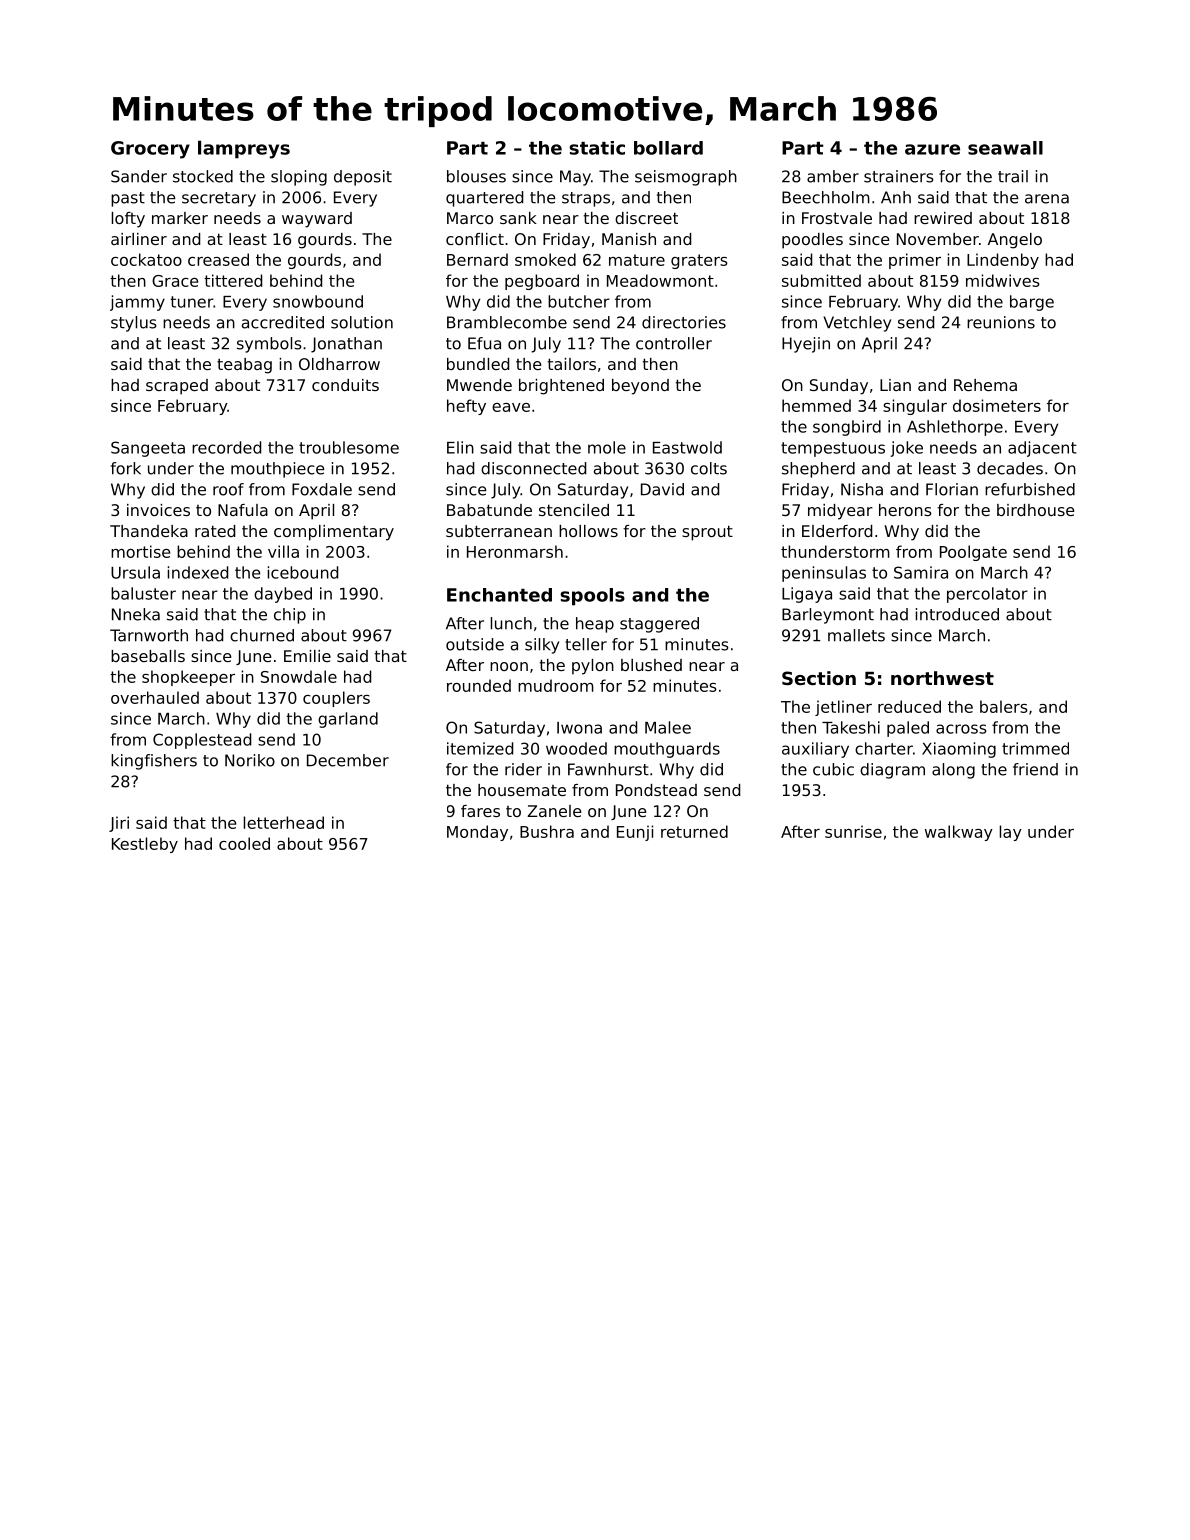 The width and height of the document is (1190, 1540). What do you see at coordinates (1047, 199) in the document?
I see `arena` at bounding box center [1047, 199].
